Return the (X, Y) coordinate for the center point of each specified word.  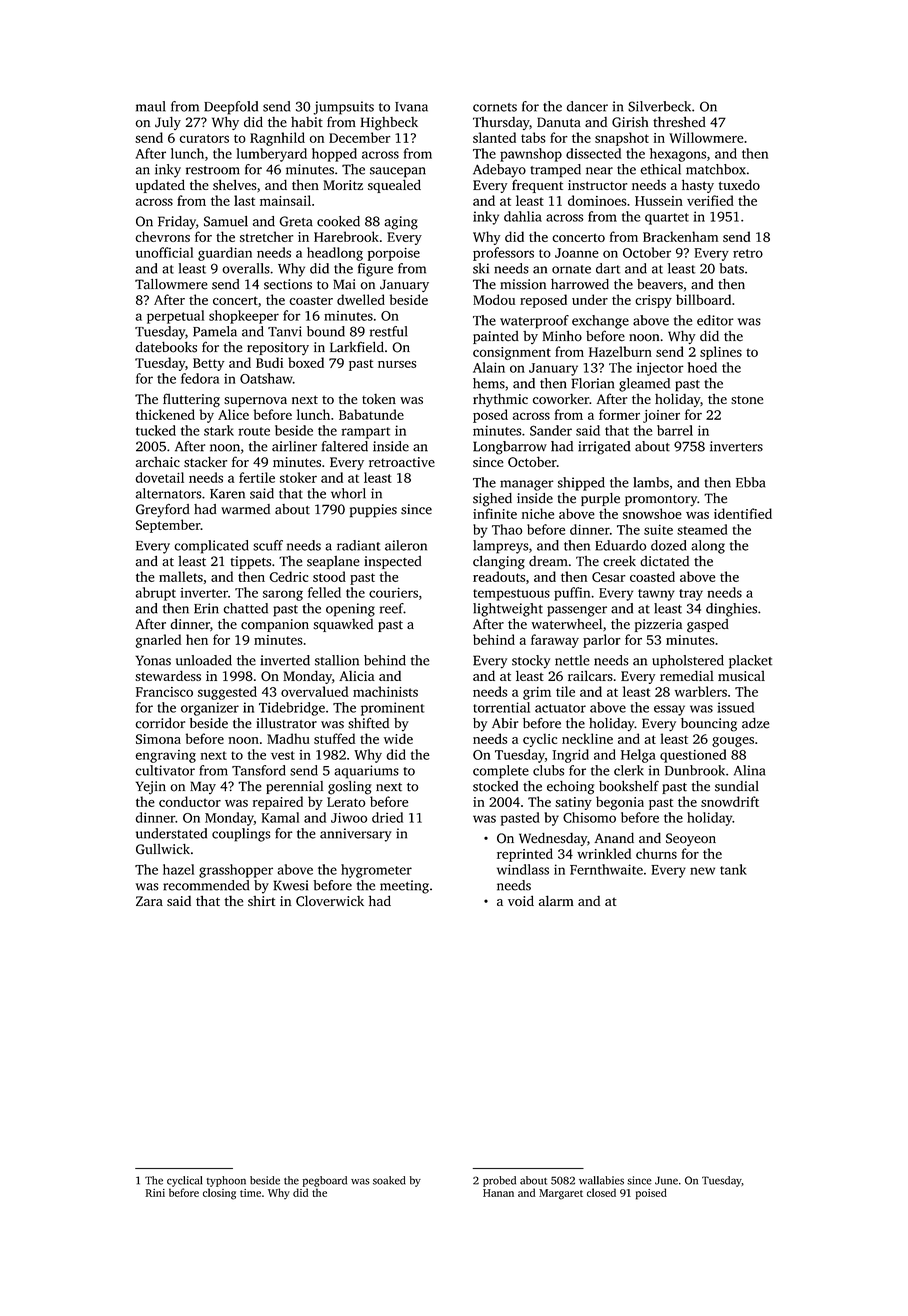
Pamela (215, 331)
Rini (155, 1193)
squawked (343, 625)
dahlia (523, 216)
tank (733, 869)
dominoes (597, 200)
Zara (149, 901)
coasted (652, 576)
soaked (389, 1180)
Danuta (559, 122)
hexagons (678, 155)
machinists (385, 691)
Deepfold (231, 108)
